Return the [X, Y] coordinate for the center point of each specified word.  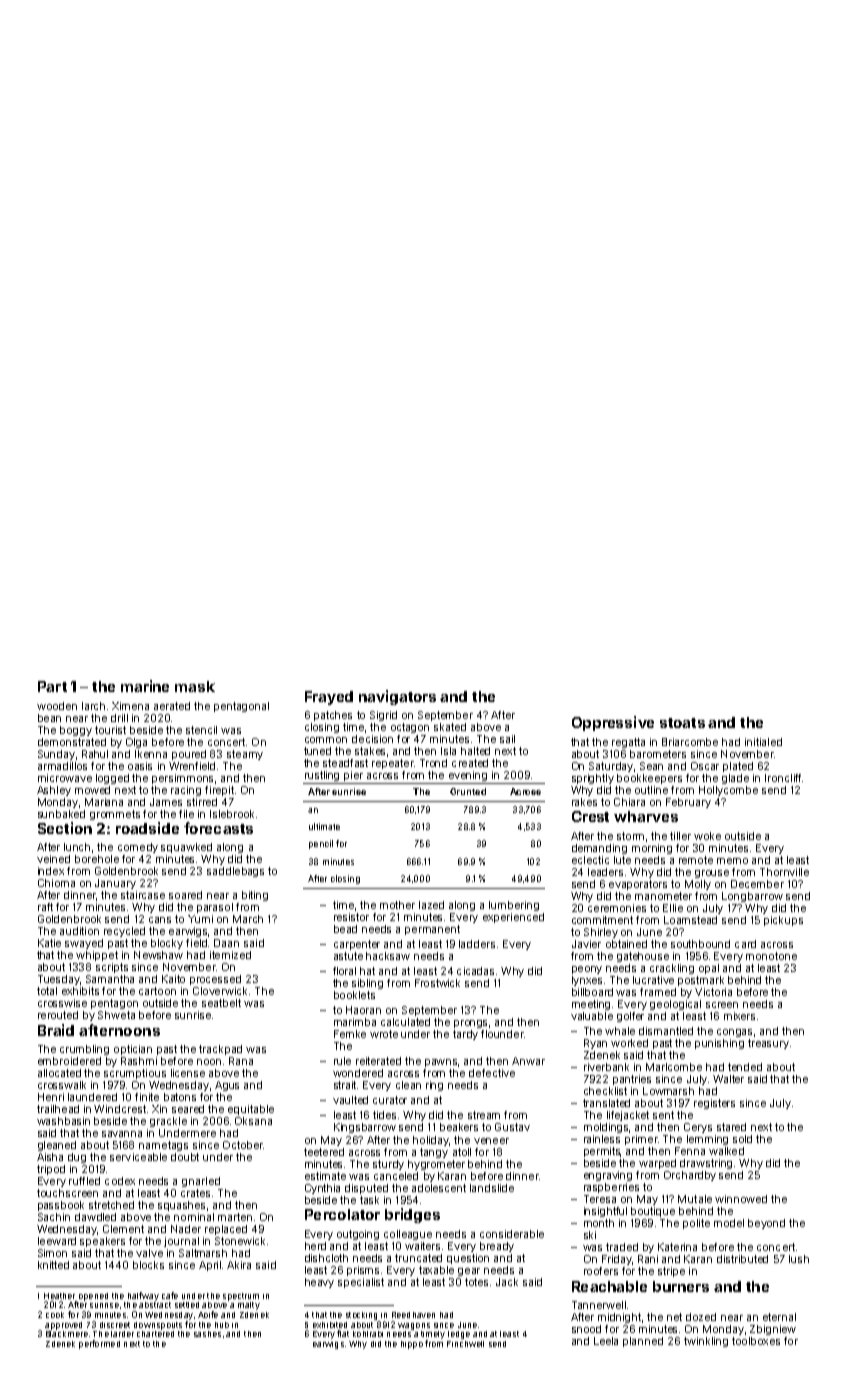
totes [476, 1282]
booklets [354, 995]
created [470, 763]
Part [52, 686]
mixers [739, 1016]
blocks [148, 1265]
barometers [658, 754]
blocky [167, 944]
